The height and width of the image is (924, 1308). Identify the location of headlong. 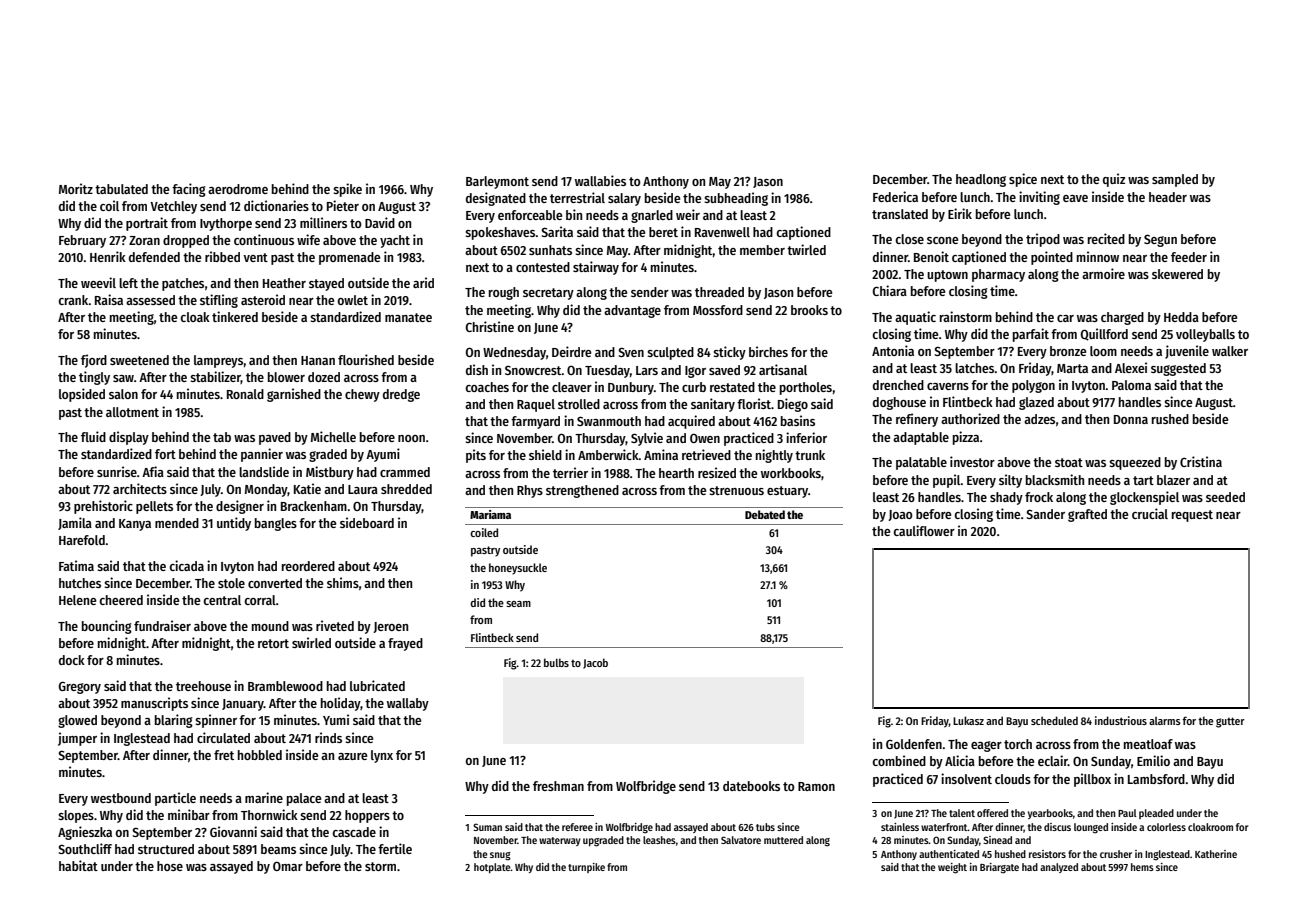
(981, 180).
